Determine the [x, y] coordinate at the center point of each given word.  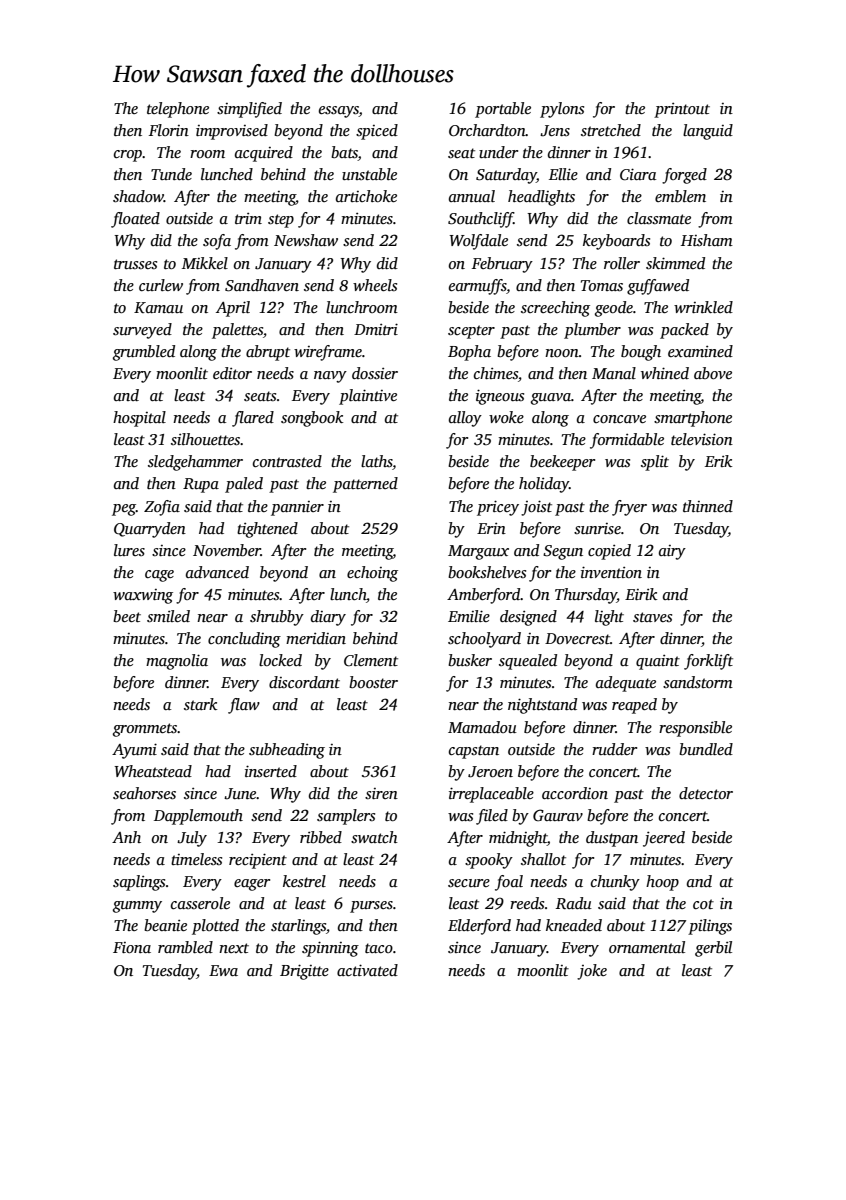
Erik [718, 461]
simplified [249, 110]
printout [682, 110]
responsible [695, 729]
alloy [465, 419]
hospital [139, 419]
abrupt [268, 353]
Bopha [469, 353]
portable [503, 110]
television [702, 439]
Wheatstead [153, 771]
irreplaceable [491, 795]
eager [252, 885]
